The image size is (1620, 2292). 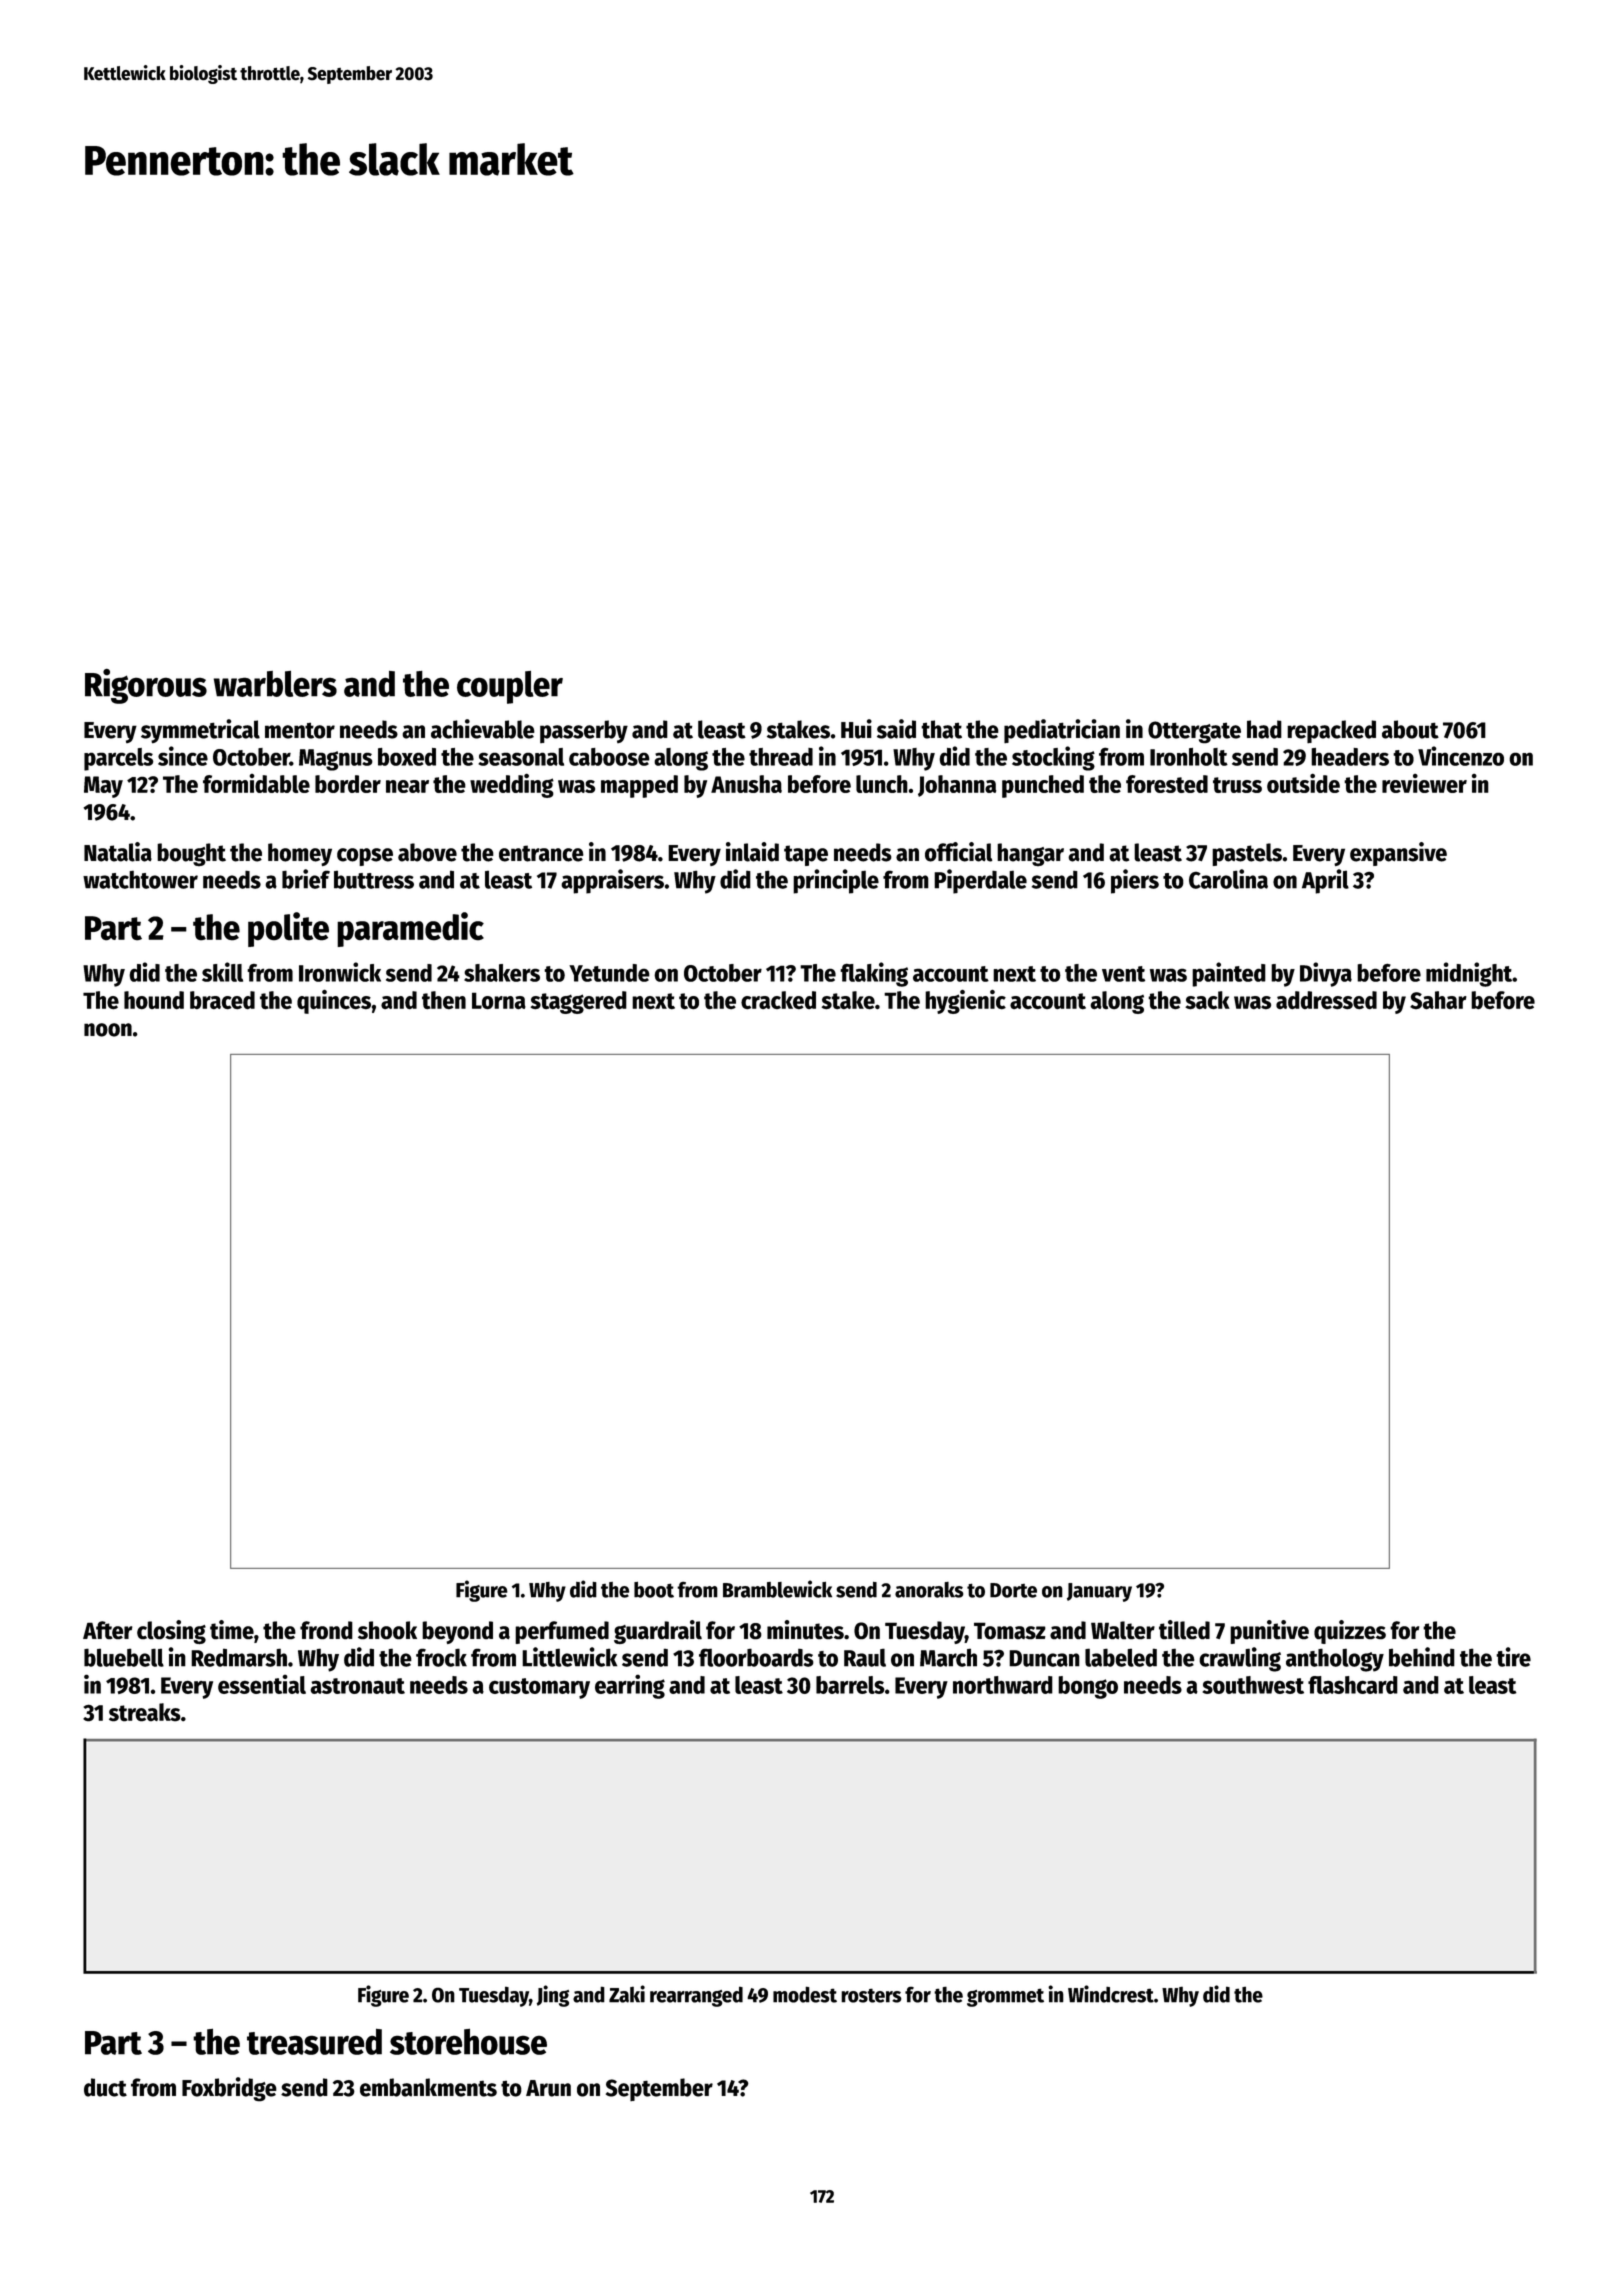 What do you see at coordinates (1111, 1994) in the screenshot?
I see `Windcrest` at bounding box center [1111, 1994].
